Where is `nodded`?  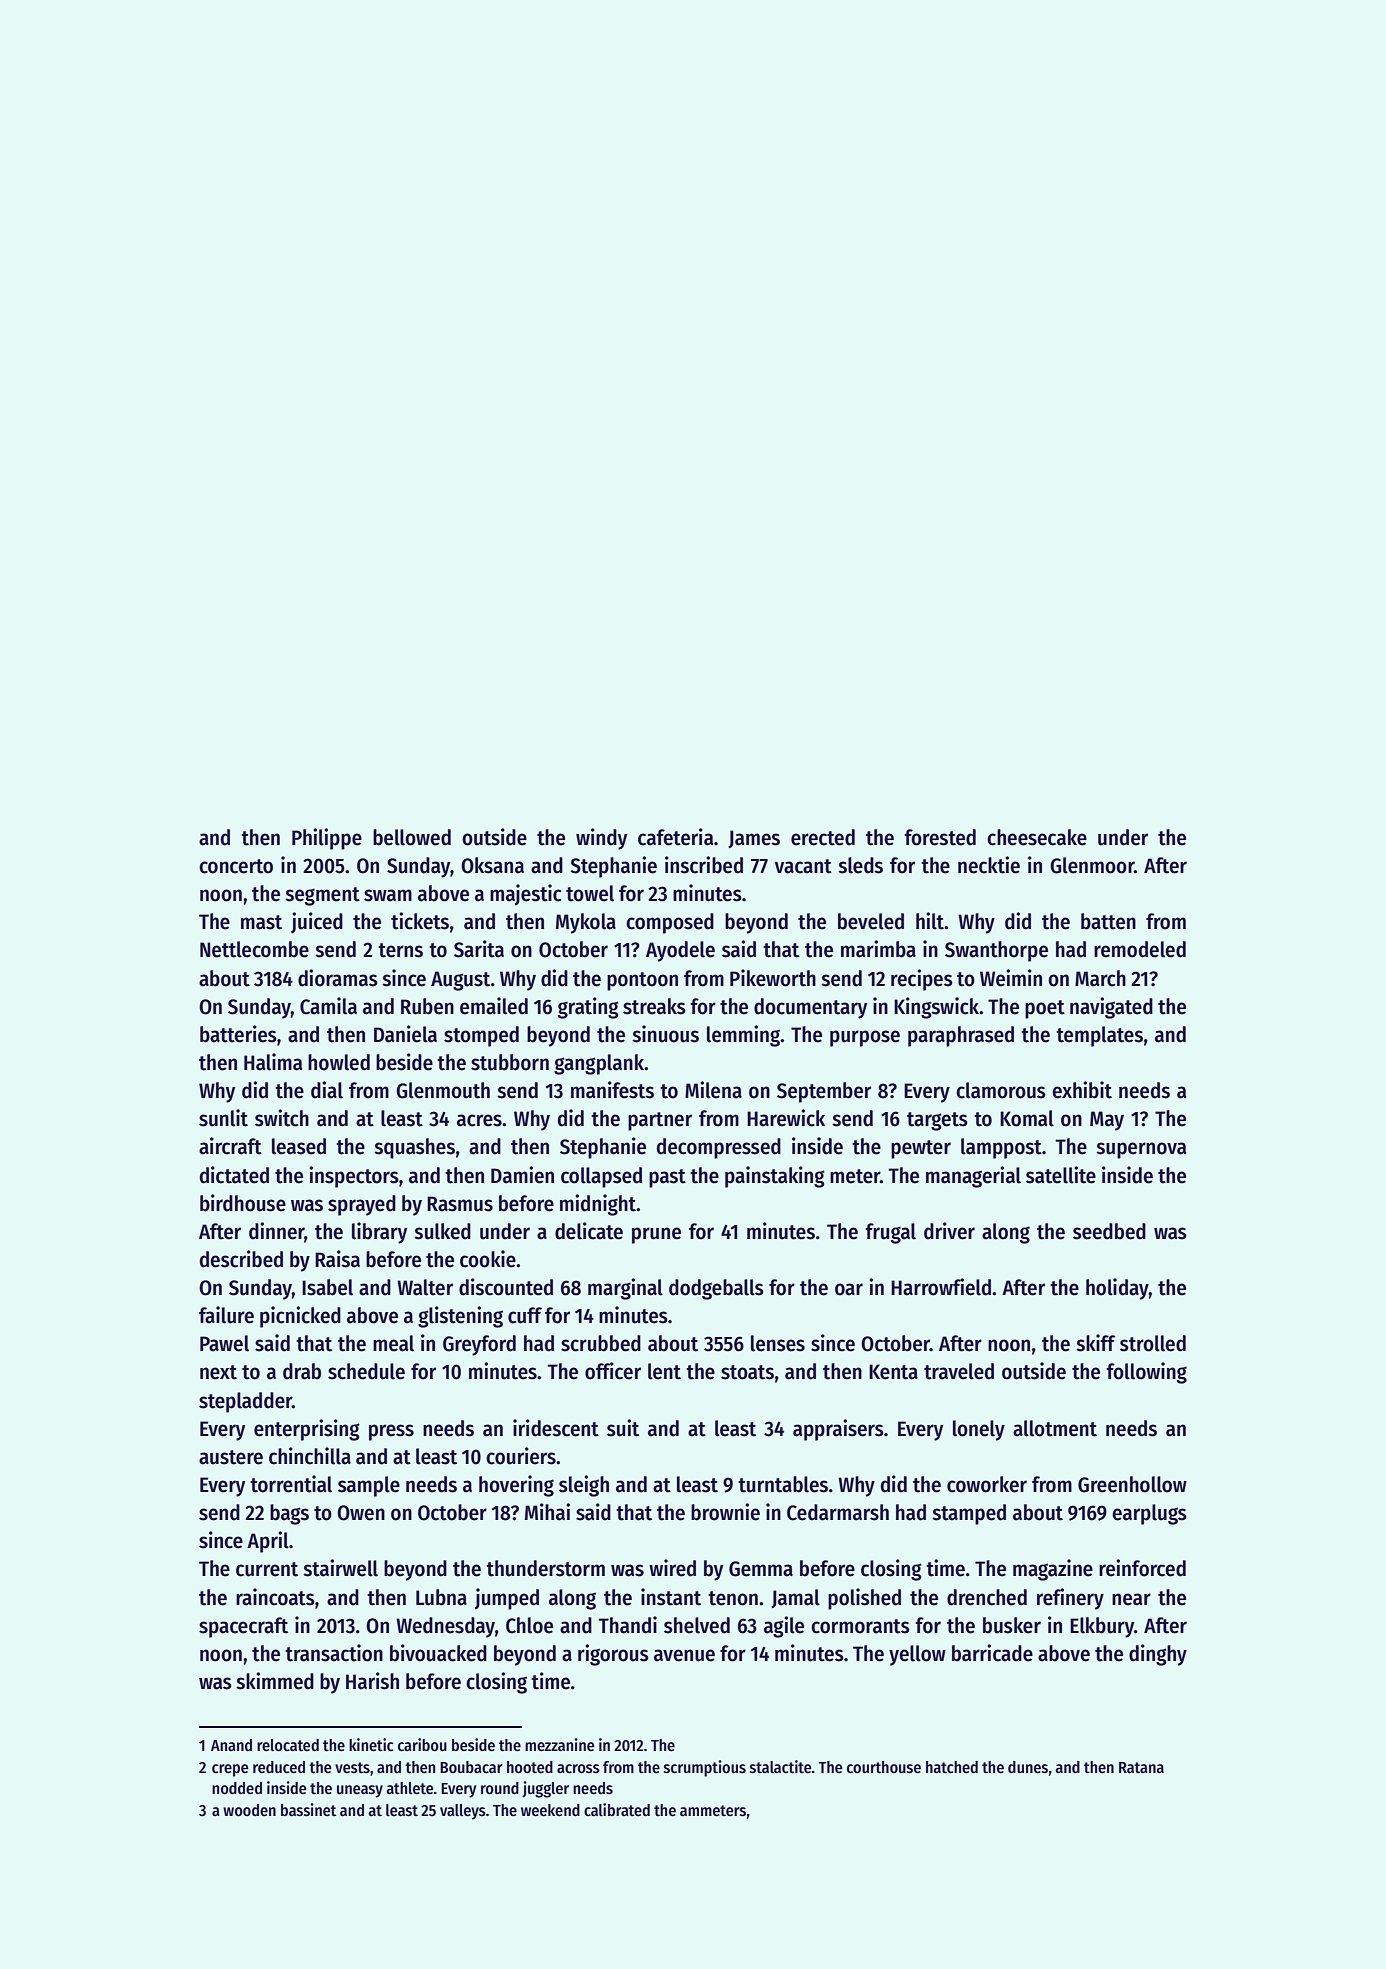 nodded is located at coordinates (237, 1788).
